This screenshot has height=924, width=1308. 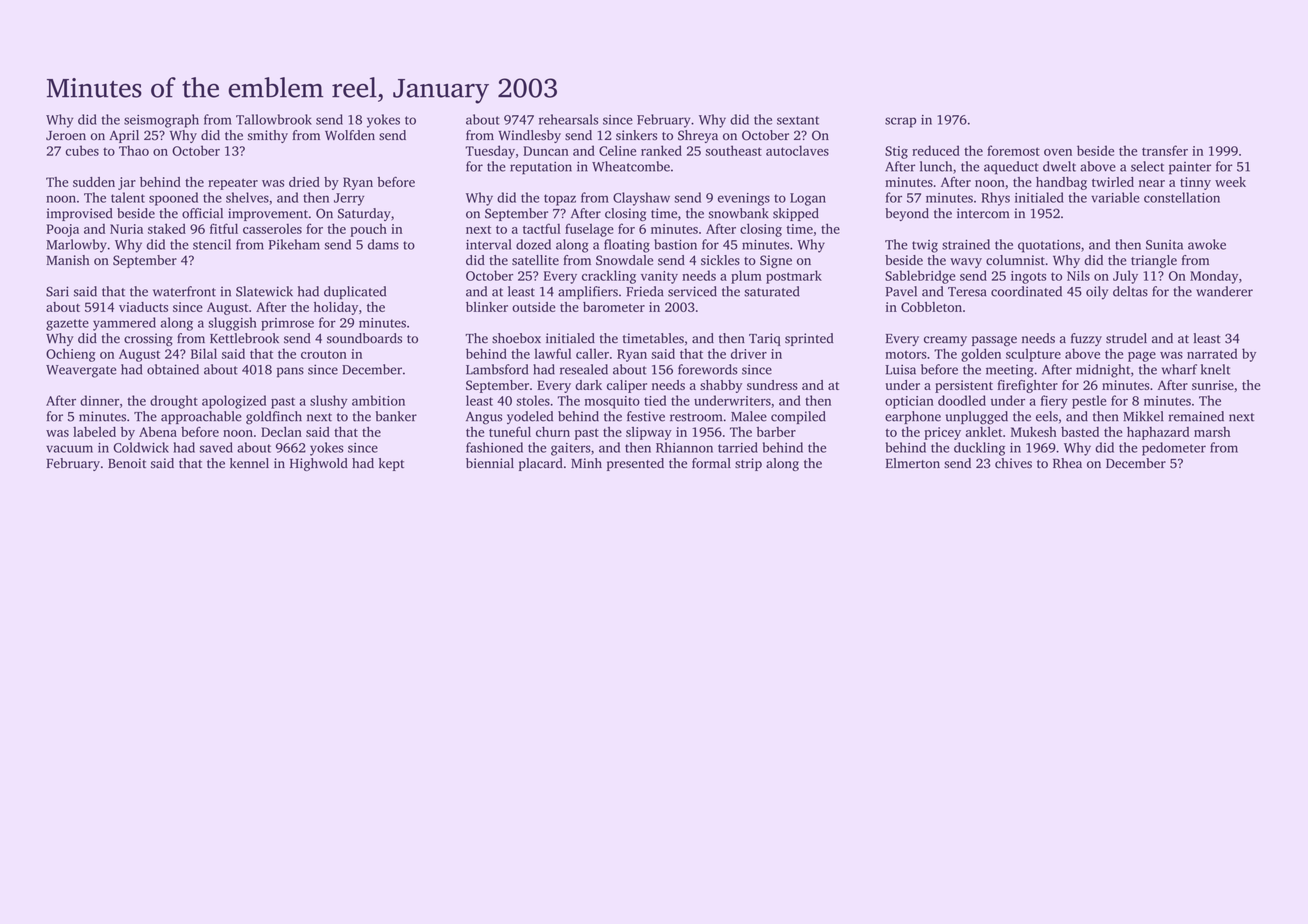 What do you see at coordinates (739, 213) in the screenshot?
I see `snowbank` at bounding box center [739, 213].
